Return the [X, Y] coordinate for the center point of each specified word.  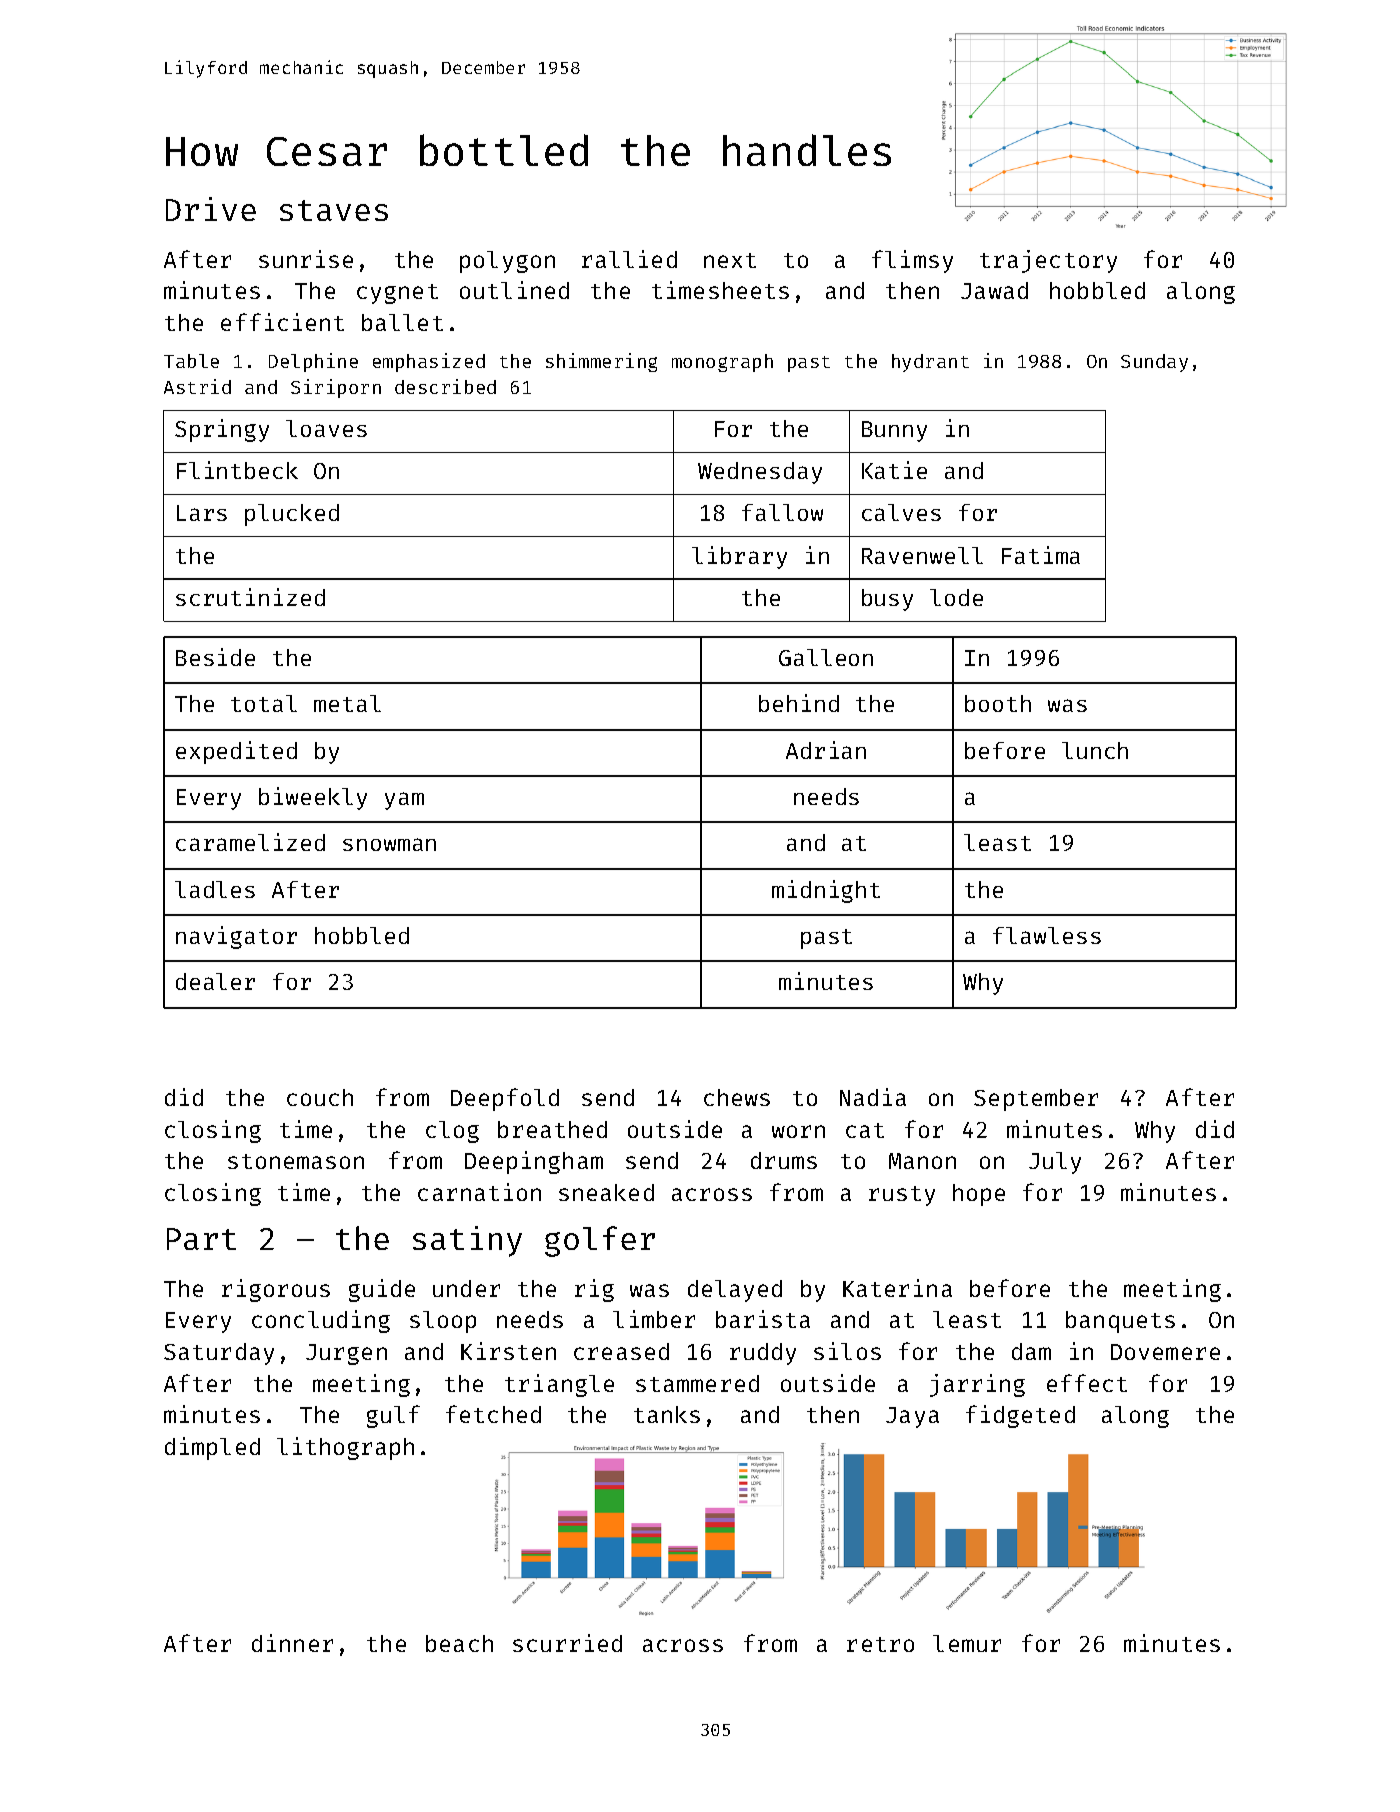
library [739, 557]
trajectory [1048, 261]
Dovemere [1165, 1352]
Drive [211, 209]
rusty [902, 1196]
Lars [202, 513]
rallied [629, 259]
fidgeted [1020, 1416]
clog [452, 1132]
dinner [292, 1643]
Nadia [873, 1097]
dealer [215, 981]
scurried [567, 1643]
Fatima [1041, 555]
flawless [1047, 935]
